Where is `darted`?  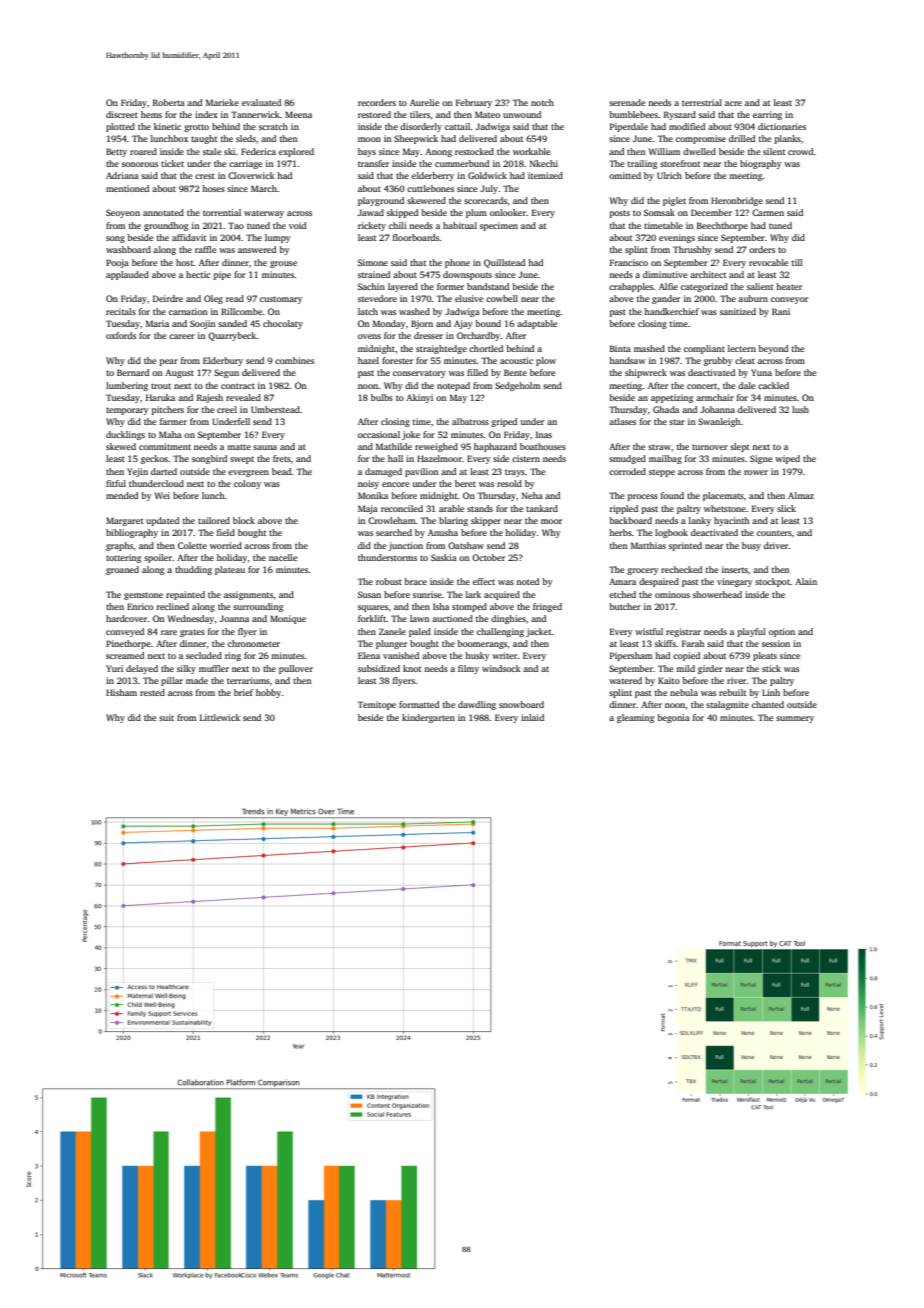 darted is located at coordinates (164, 471).
